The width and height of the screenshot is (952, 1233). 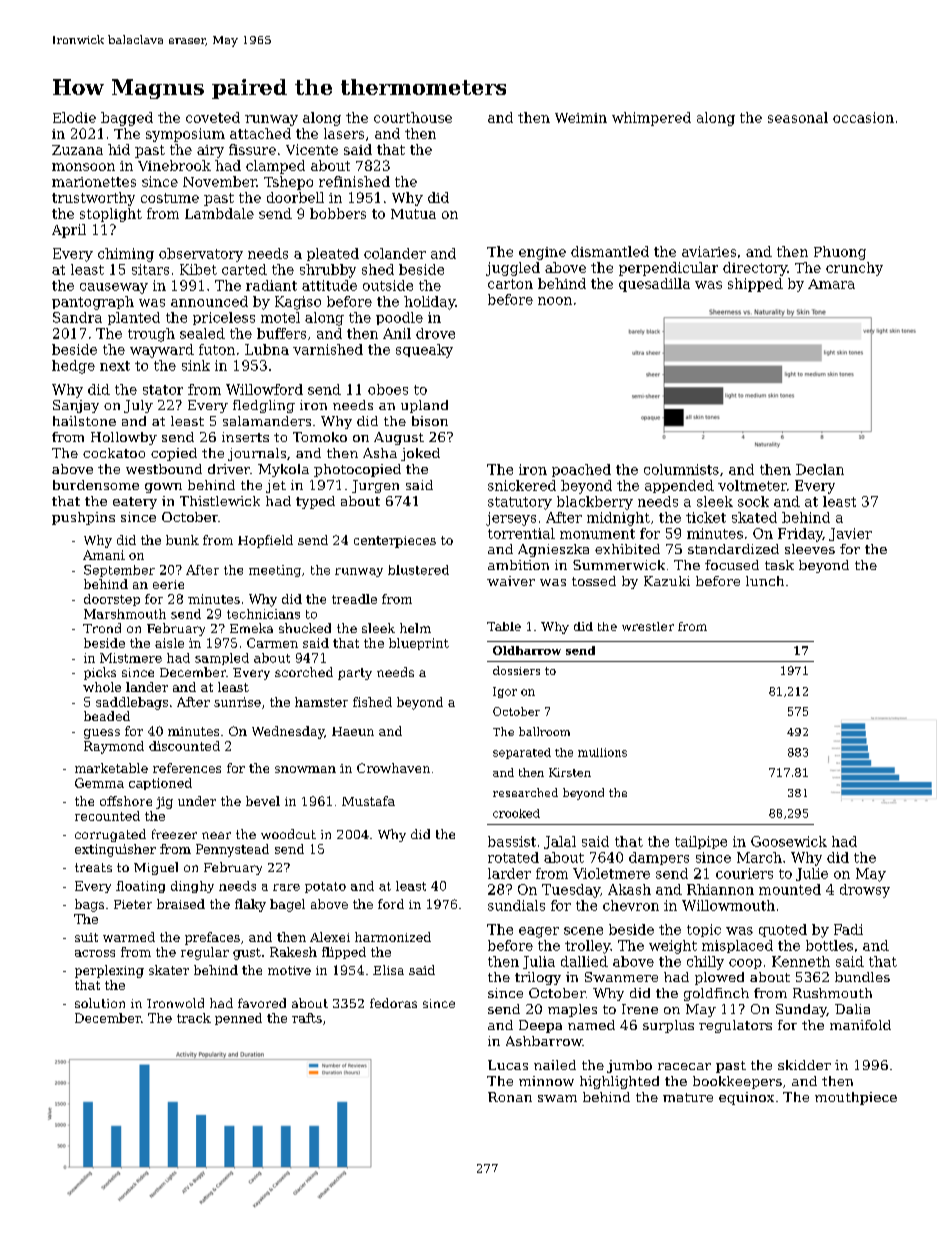 I want to click on courthouse, so click(x=413, y=117).
